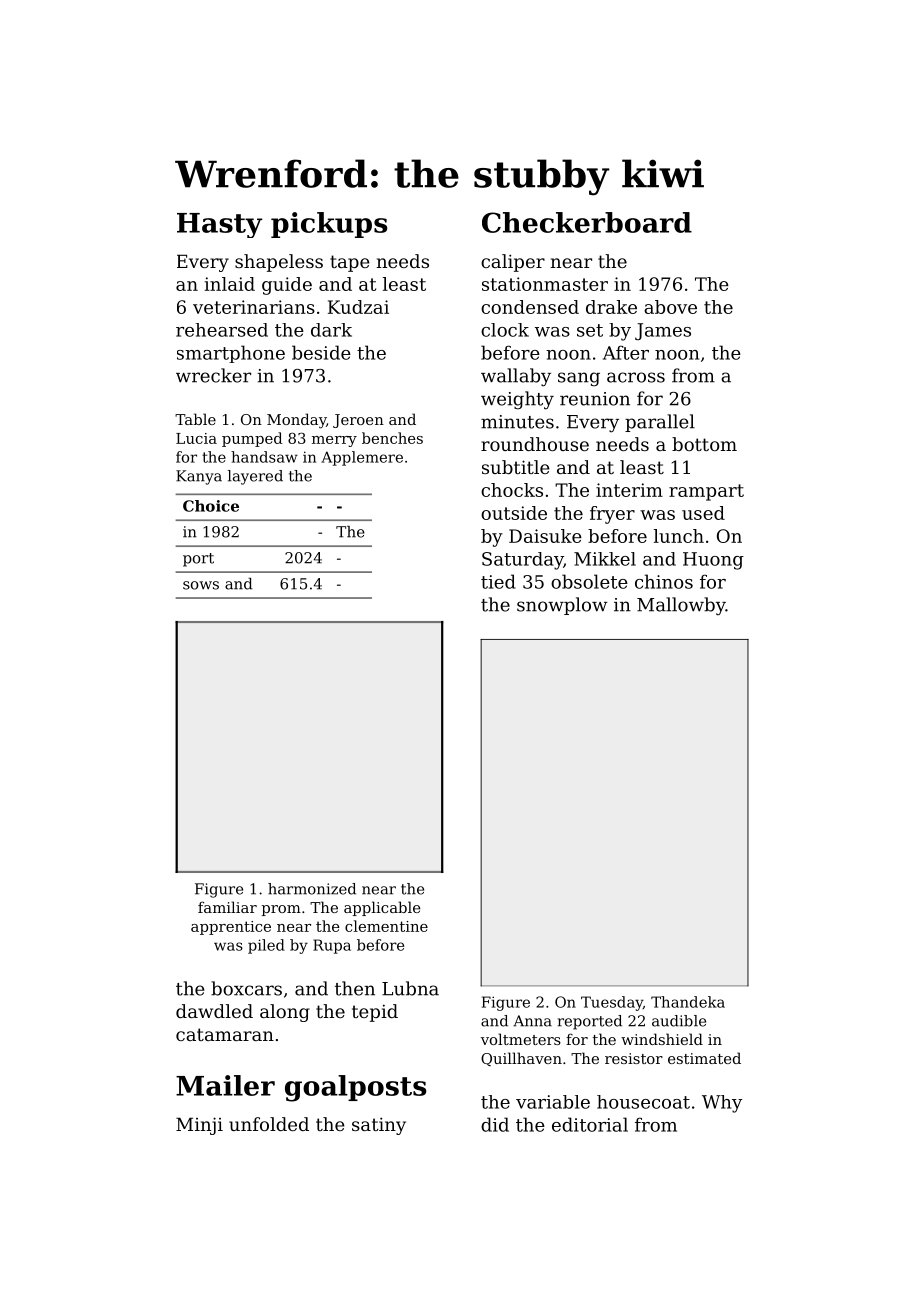 The image size is (924, 1311). Describe the element at coordinates (498, 581) in the image. I see `tied` at that location.
